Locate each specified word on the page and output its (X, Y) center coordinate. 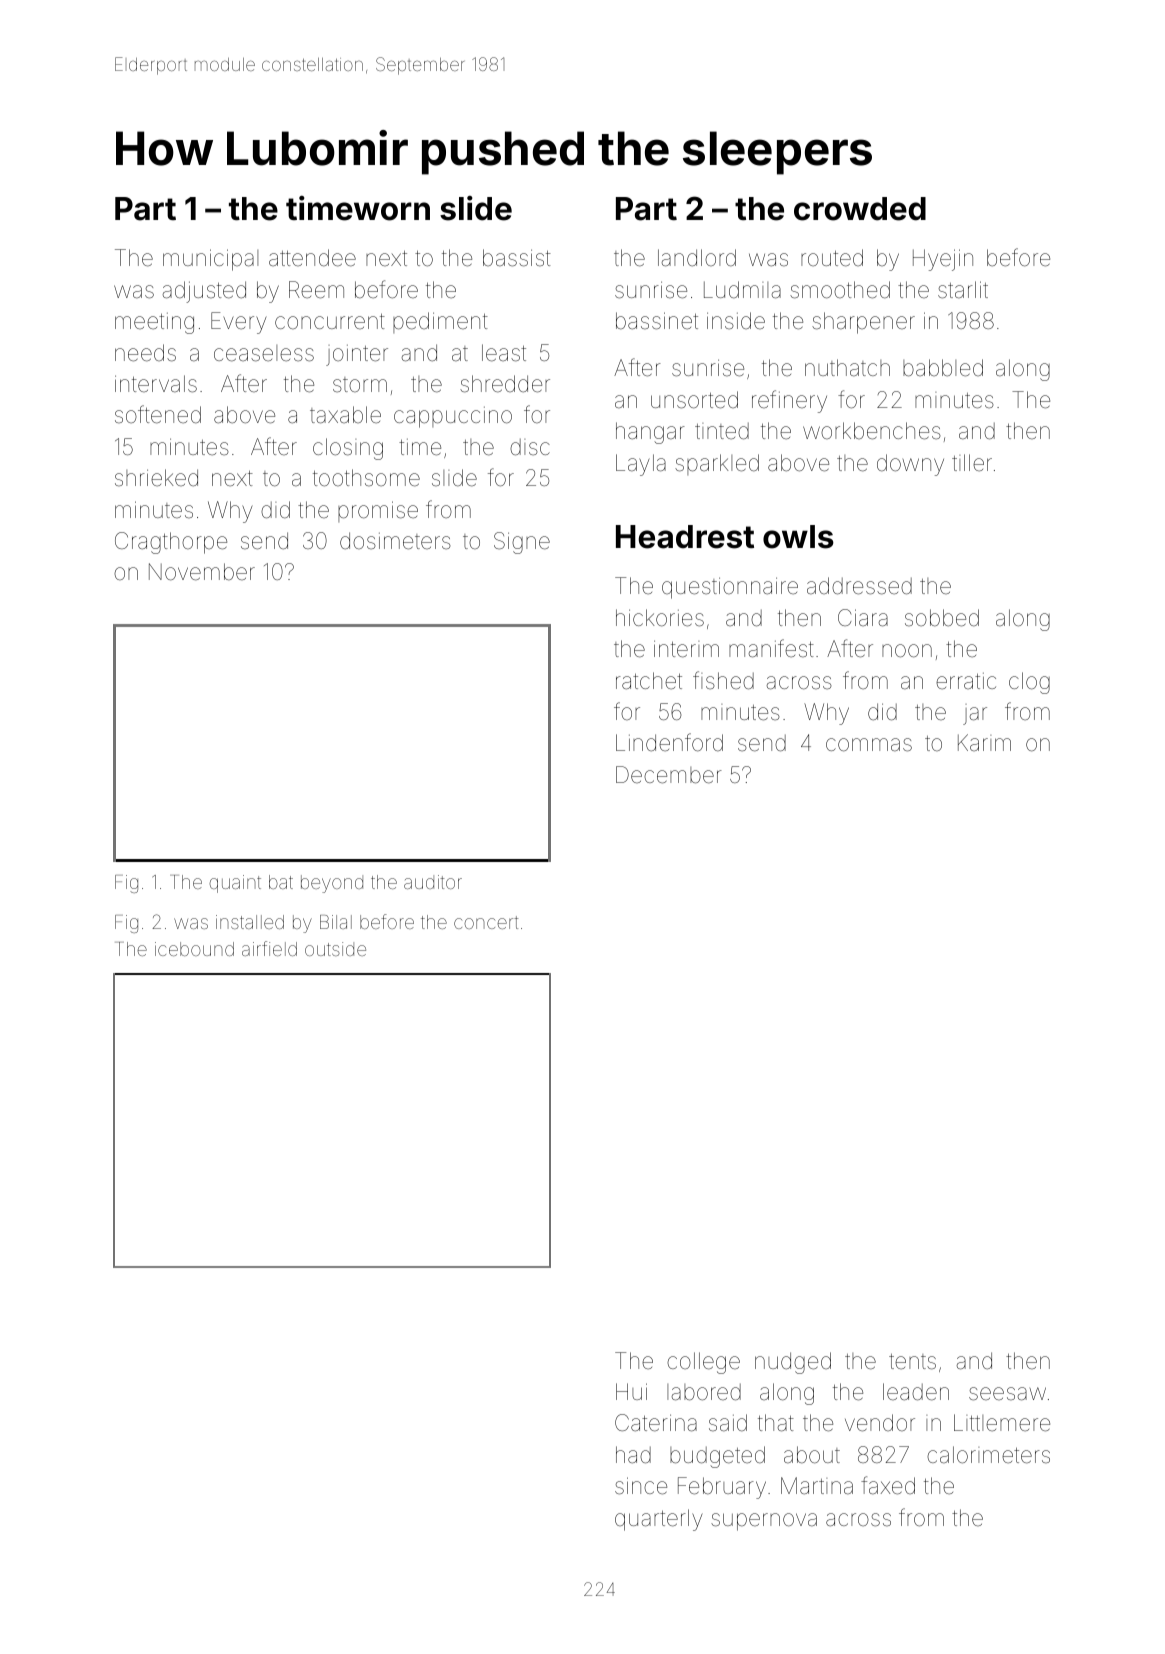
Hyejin (943, 260)
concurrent (330, 321)
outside (335, 949)
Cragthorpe (171, 543)
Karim (984, 742)
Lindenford (669, 742)
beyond (332, 884)
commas (869, 745)
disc (530, 447)
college (703, 1363)
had (633, 1455)
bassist (517, 258)
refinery (789, 401)
